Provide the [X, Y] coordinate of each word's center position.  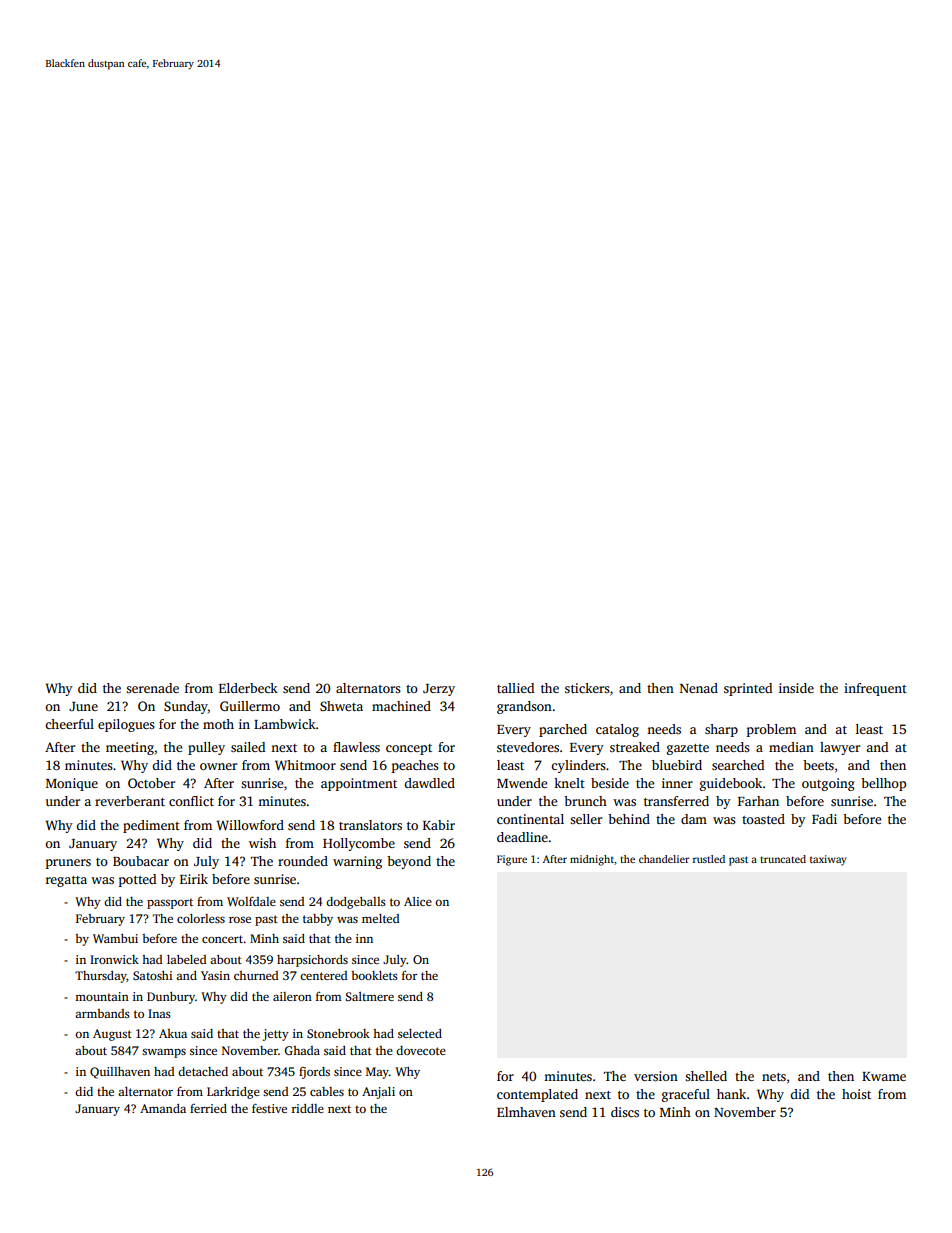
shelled [706, 1076]
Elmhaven [526, 1112]
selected [420, 1033]
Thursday [101, 977]
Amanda [163, 1108]
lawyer [840, 748]
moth [218, 724]
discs [625, 1112]
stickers [587, 688]
